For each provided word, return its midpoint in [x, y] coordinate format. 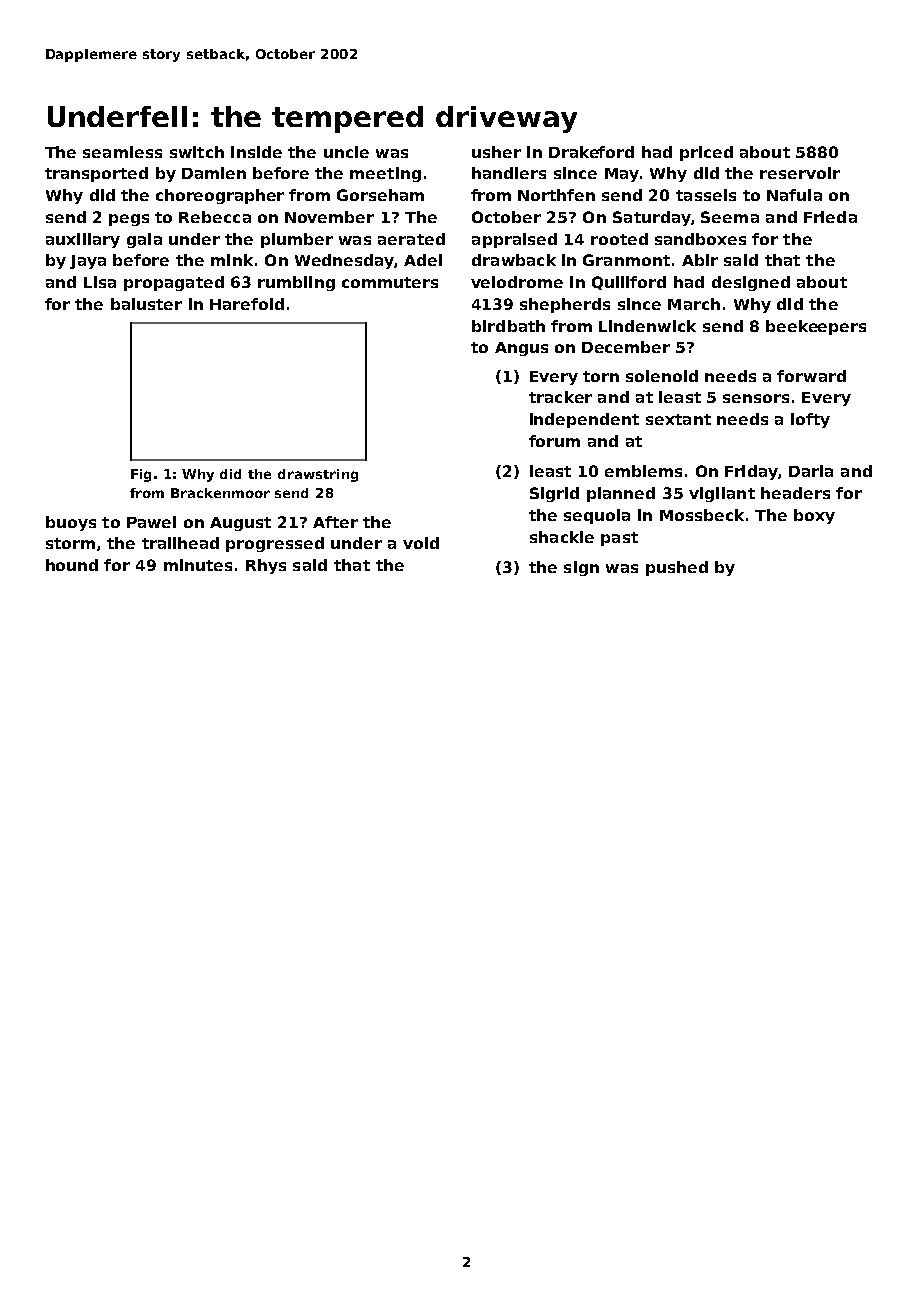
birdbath [508, 326]
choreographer [220, 196]
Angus [521, 349]
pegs [129, 220]
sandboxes [700, 239]
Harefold [247, 304]
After [335, 522]
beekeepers [816, 327]
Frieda [830, 217]
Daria [811, 471]
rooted [619, 239]
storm [70, 543]
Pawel [151, 522]
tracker [560, 397]
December [626, 347]
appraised [514, 240]
